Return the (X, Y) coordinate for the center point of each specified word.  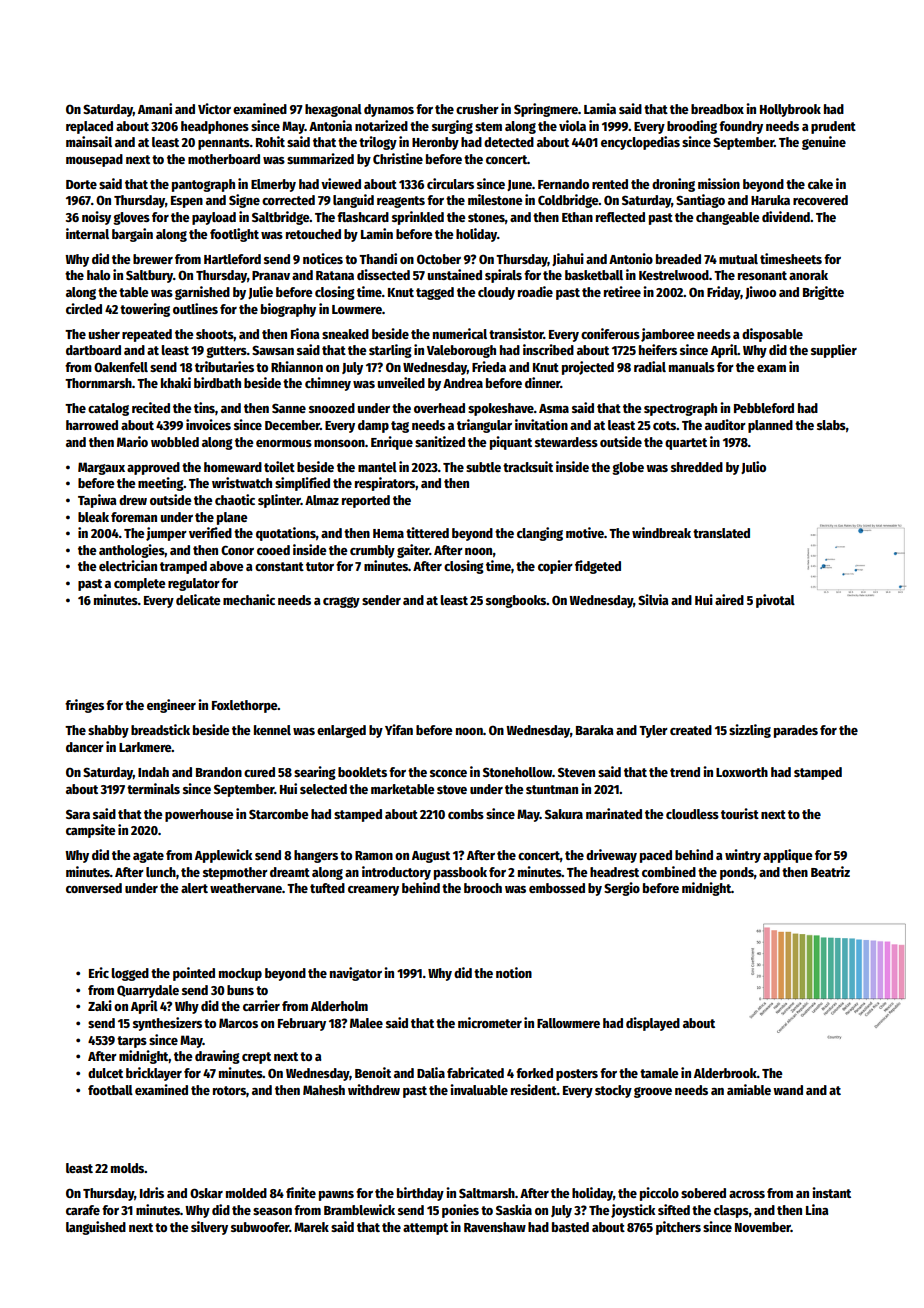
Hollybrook (790, 110)
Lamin (377, 233)
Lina (817, 1209)
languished (96, 1228)
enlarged (341, 731)
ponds (737, 873)
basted (570, 1227)
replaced (89, 127)
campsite (91, 831)
